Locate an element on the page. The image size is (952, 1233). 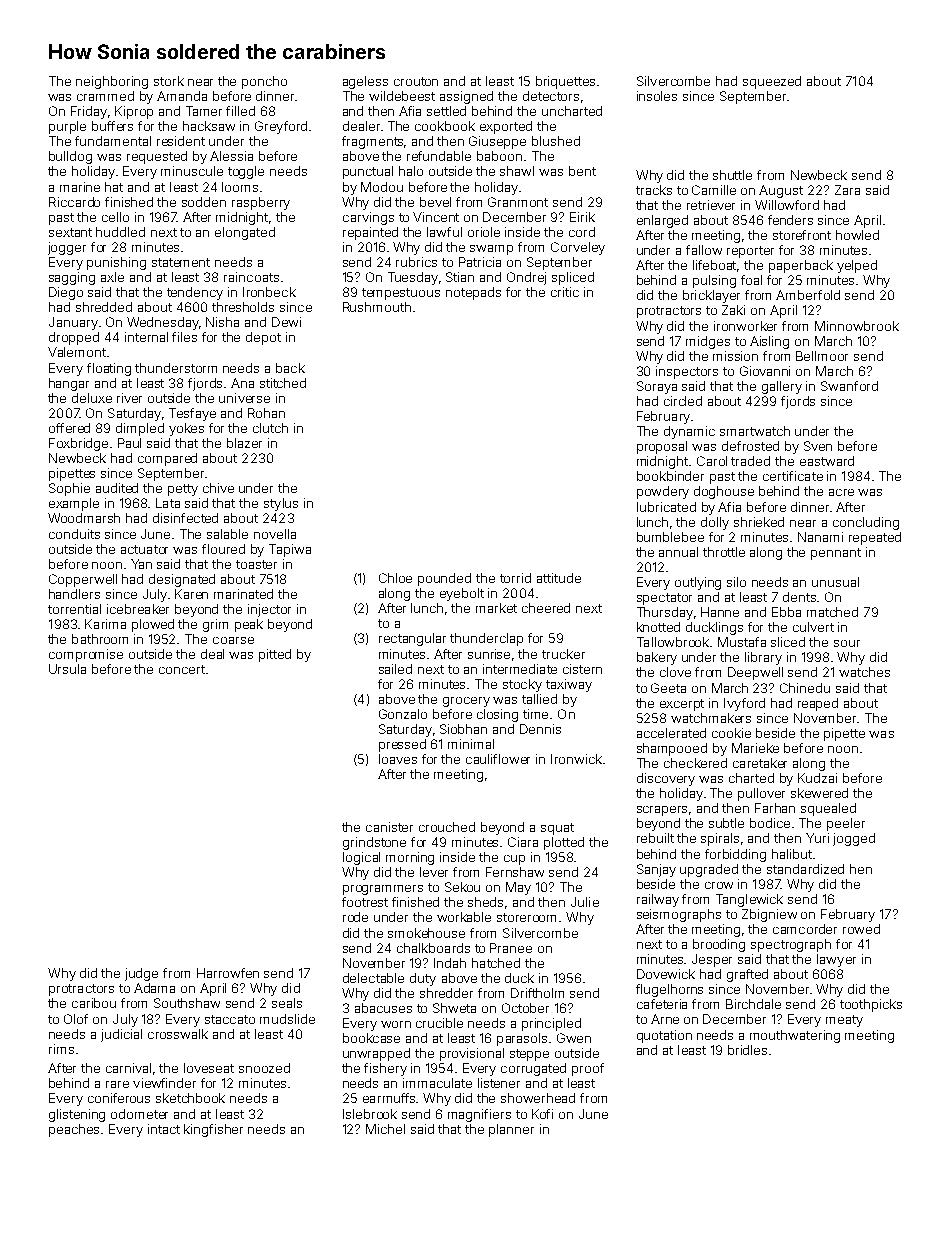
shawl is located at coordinates (517, 171).
